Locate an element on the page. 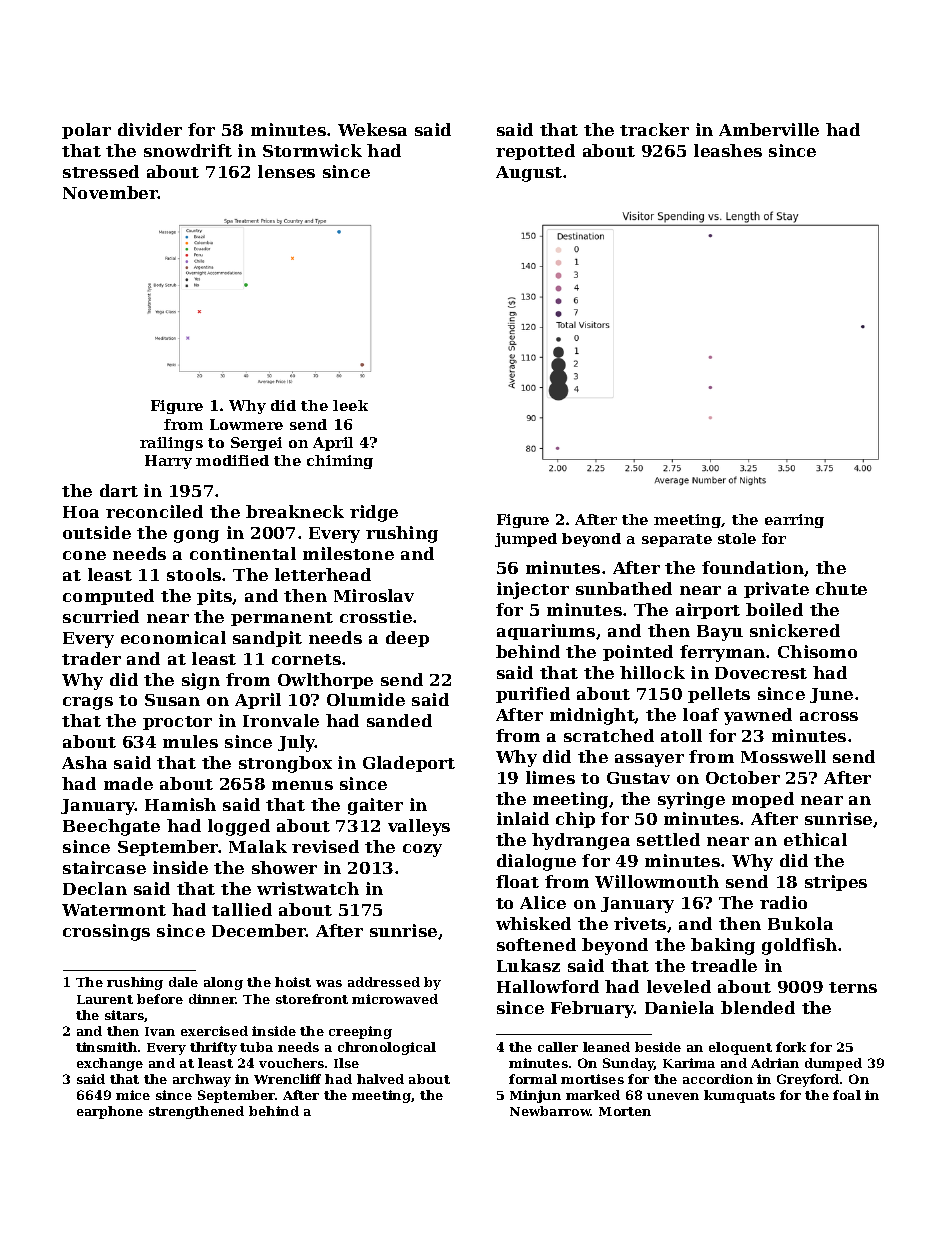 This image has height=1233, width=952. stripes is located at coordinates (836, 883).
